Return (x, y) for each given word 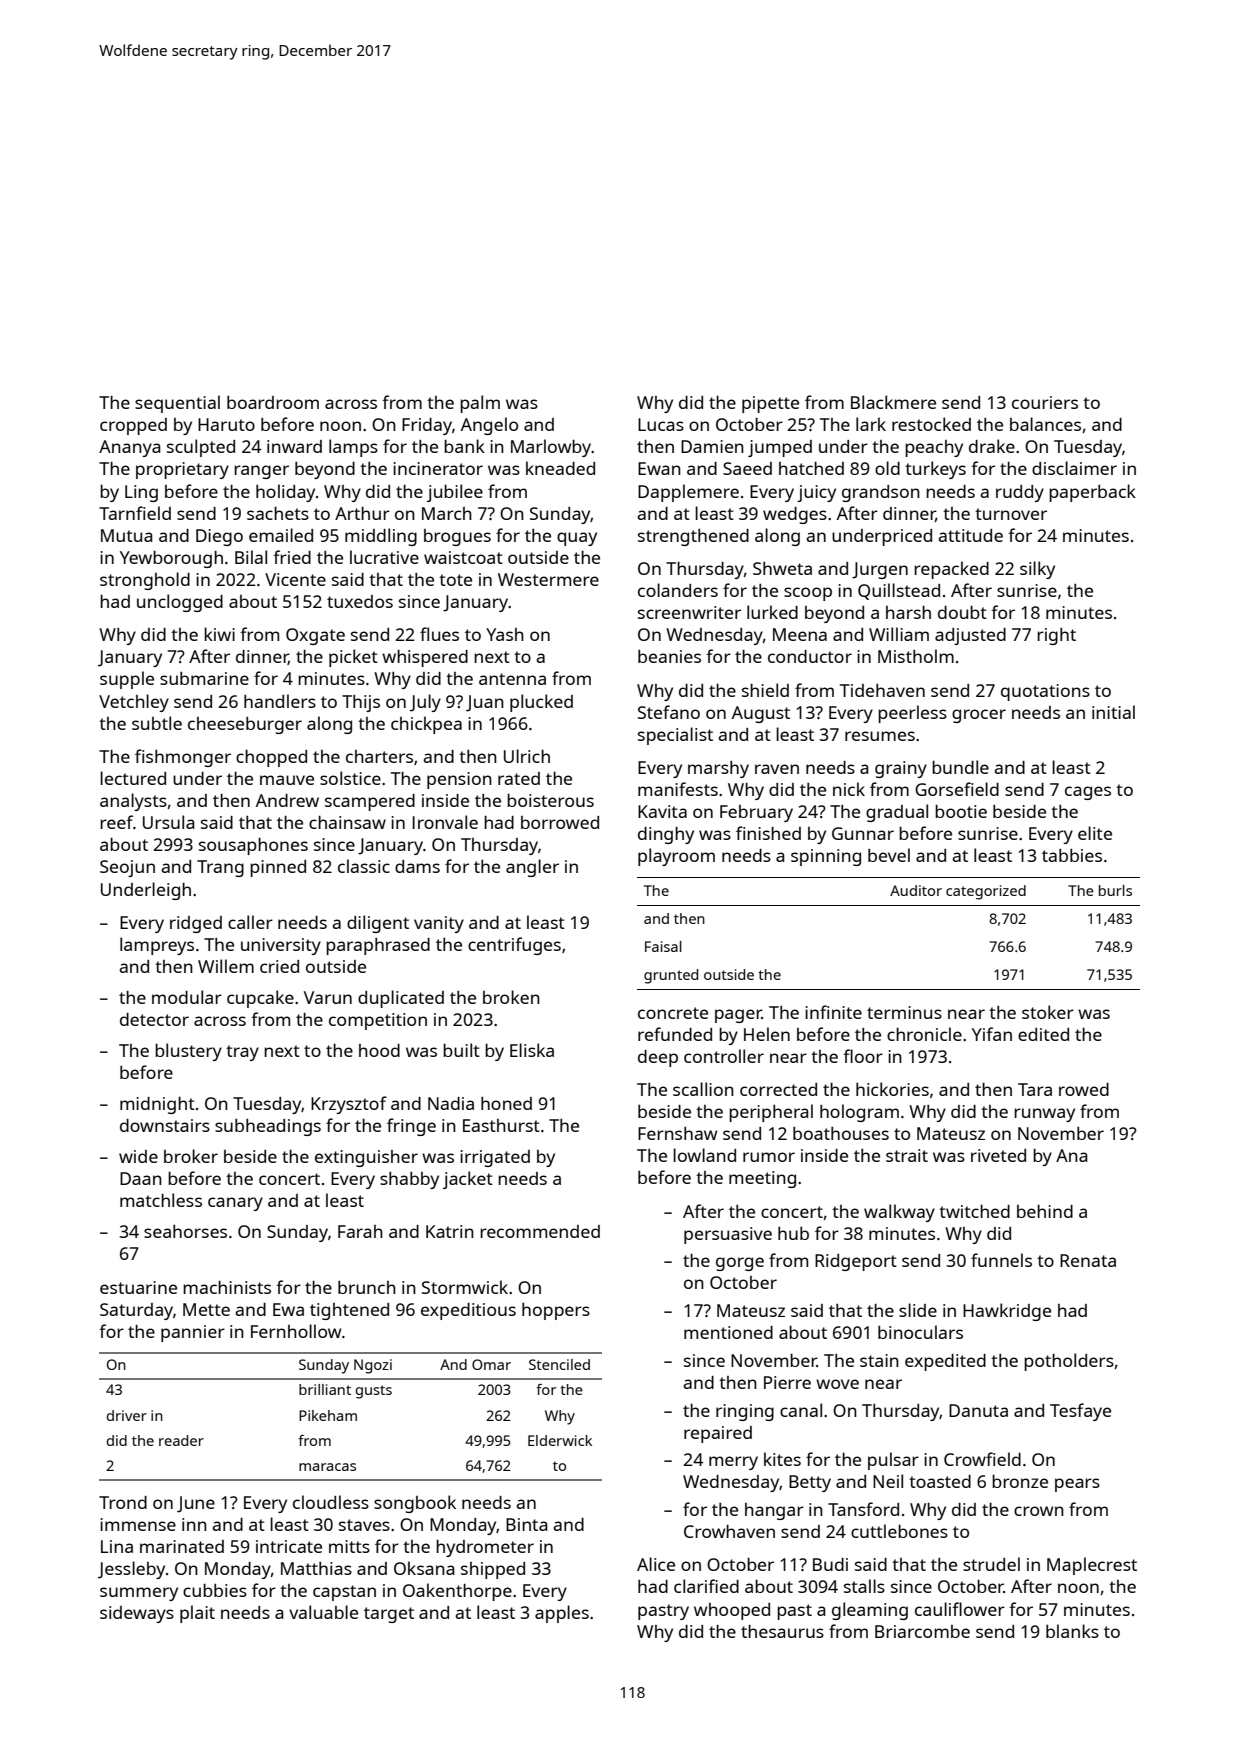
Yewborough (171, 559)
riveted (998, 1155)
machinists (227, 1287)
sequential (177, 404)
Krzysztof (349, 1105)
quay (577, 539)
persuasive (728, 1235)
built (461, 1050)
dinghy (666, 835)
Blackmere (893, 402)
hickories (892, 1089)
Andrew (287, 800)
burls (1115, 890)
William (899, 634)
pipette (770, 404)
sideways (137, 1614)
